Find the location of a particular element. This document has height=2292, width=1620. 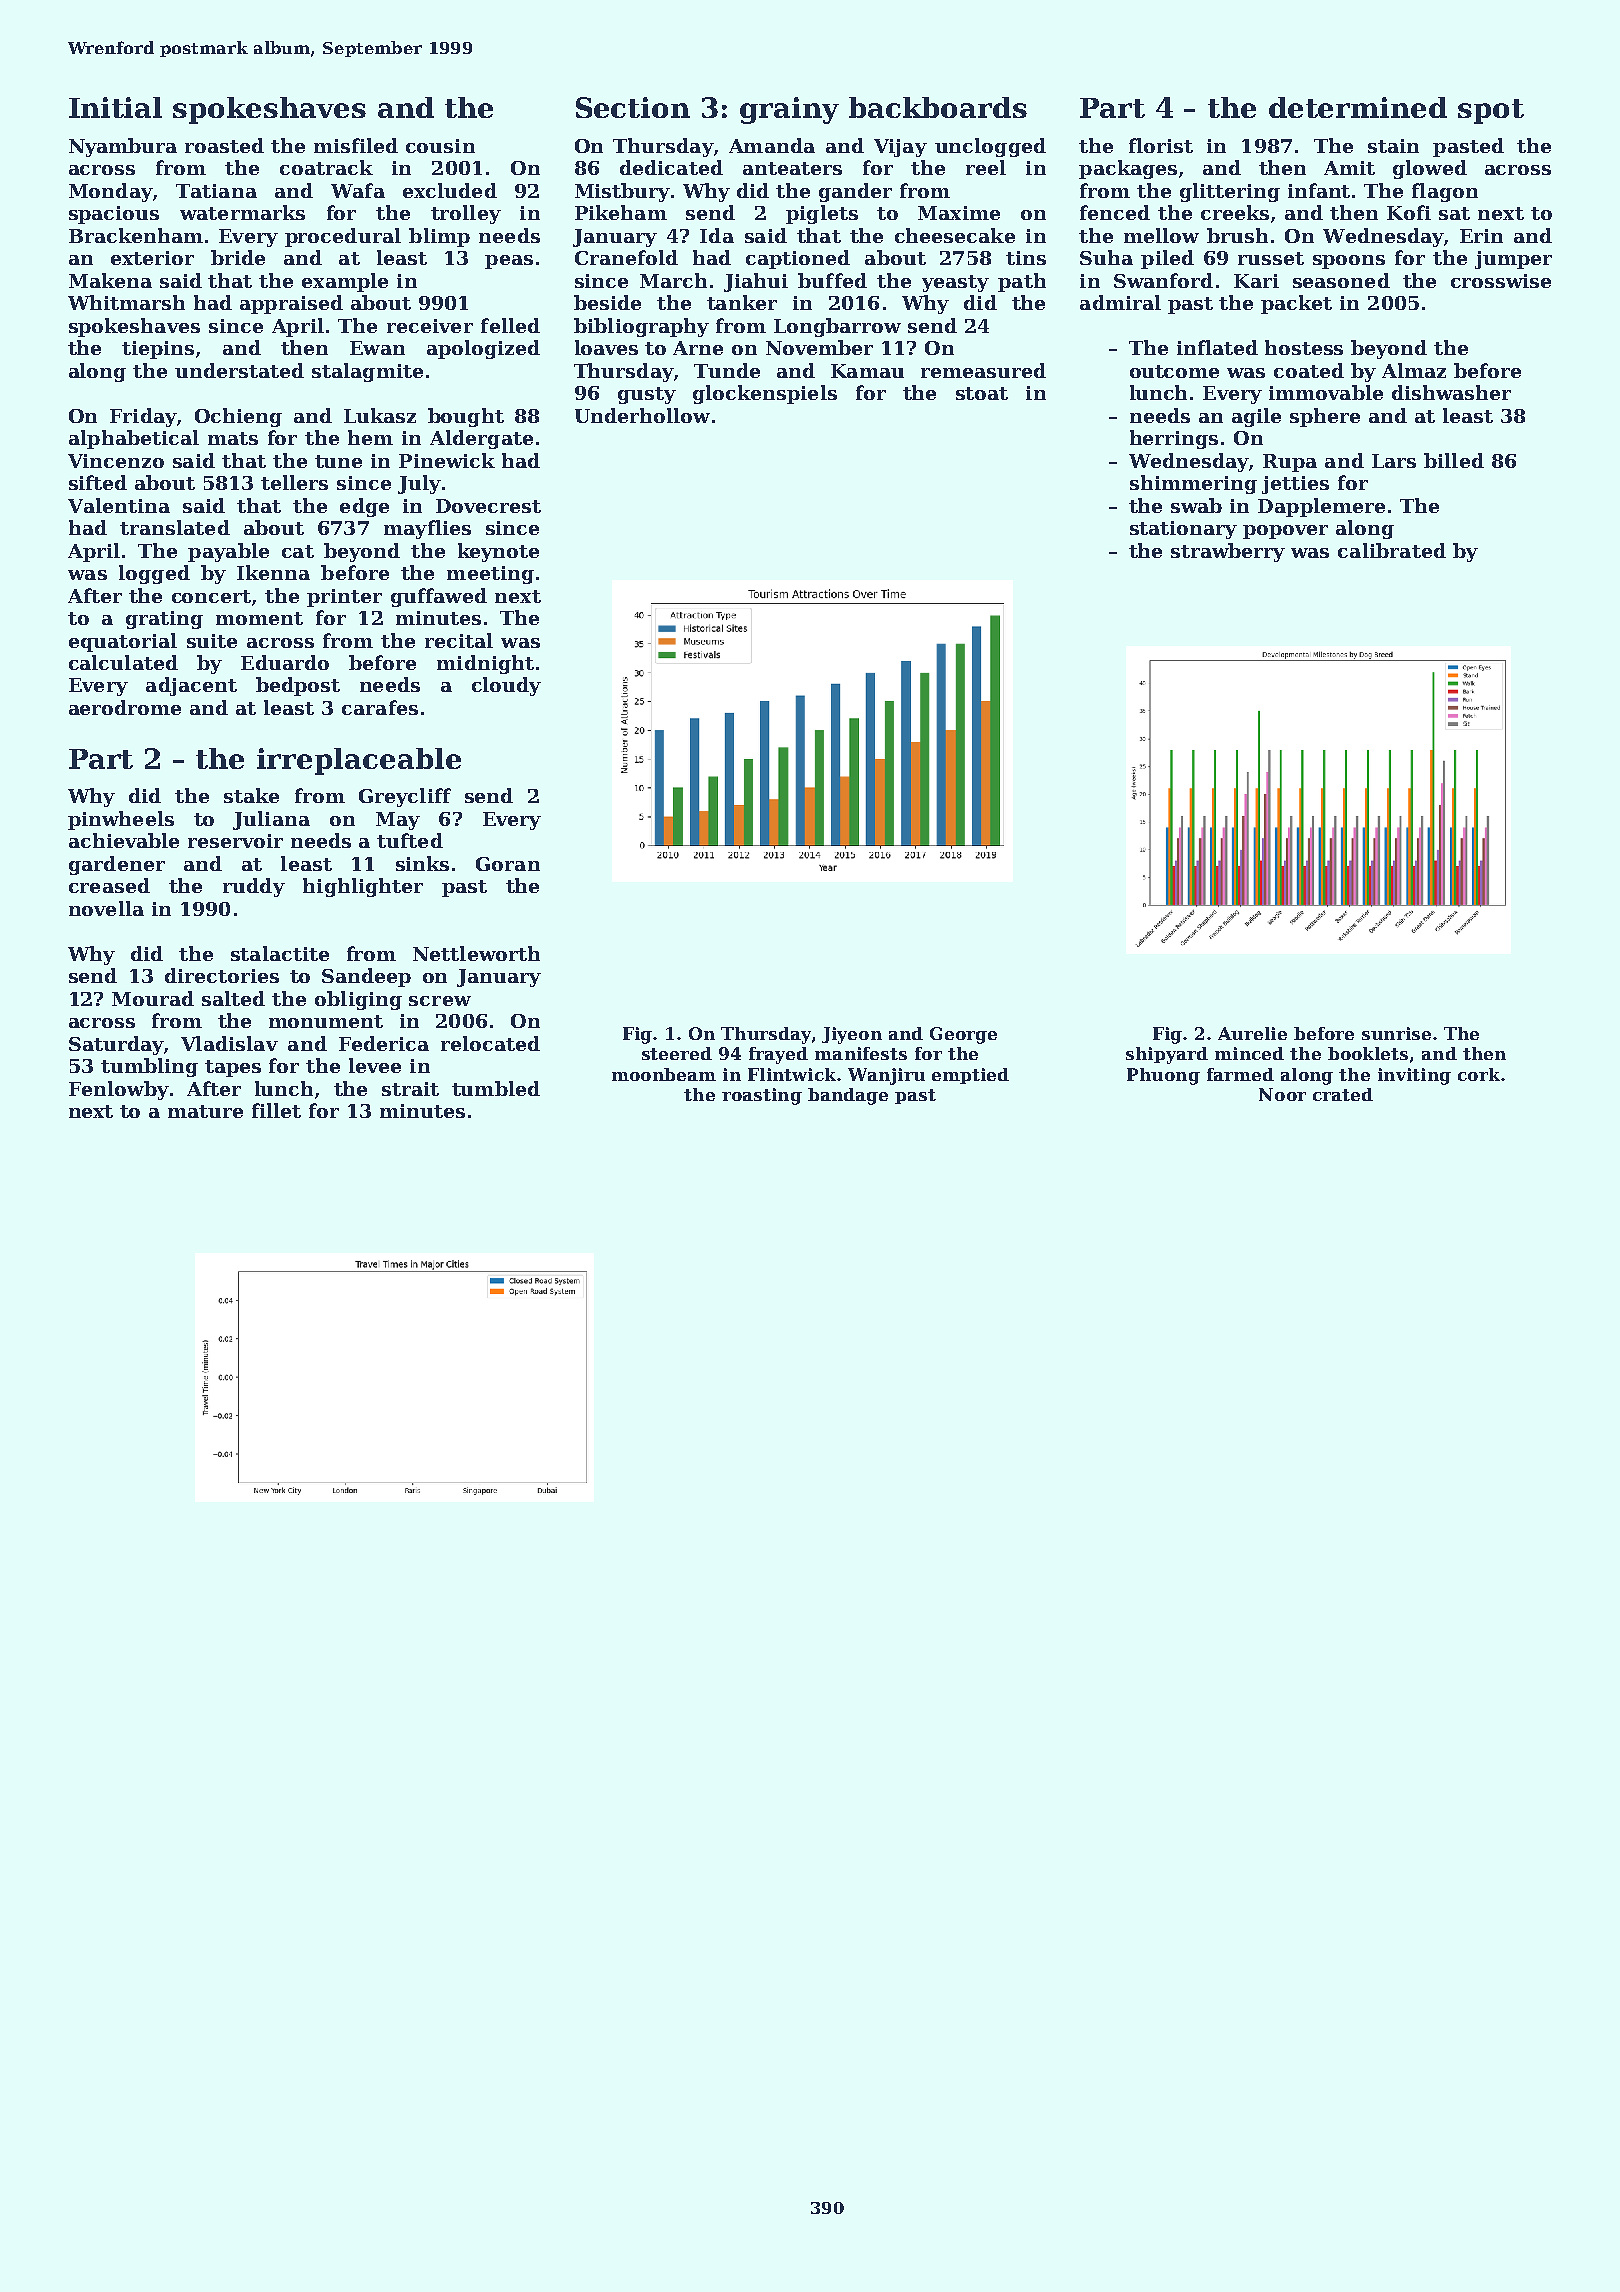

sunrise is located at coordinates (1396, 1033).
